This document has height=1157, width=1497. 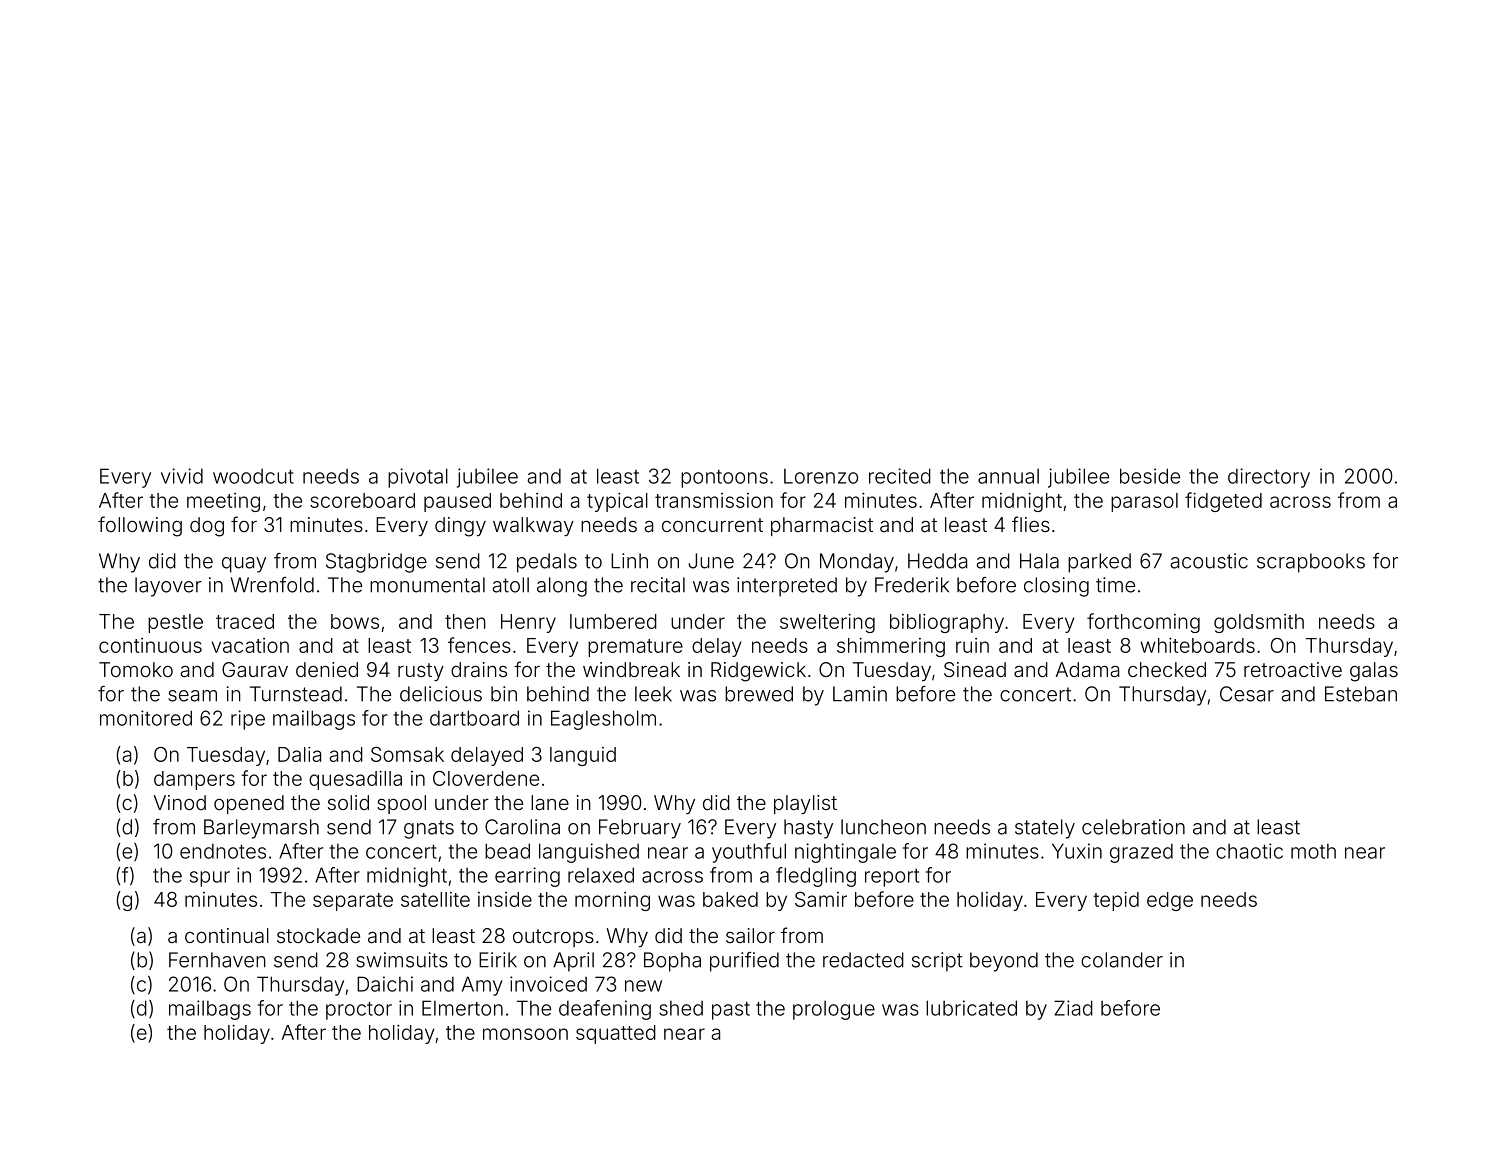 I want to click on moth, so click(x=1313, y=851).
